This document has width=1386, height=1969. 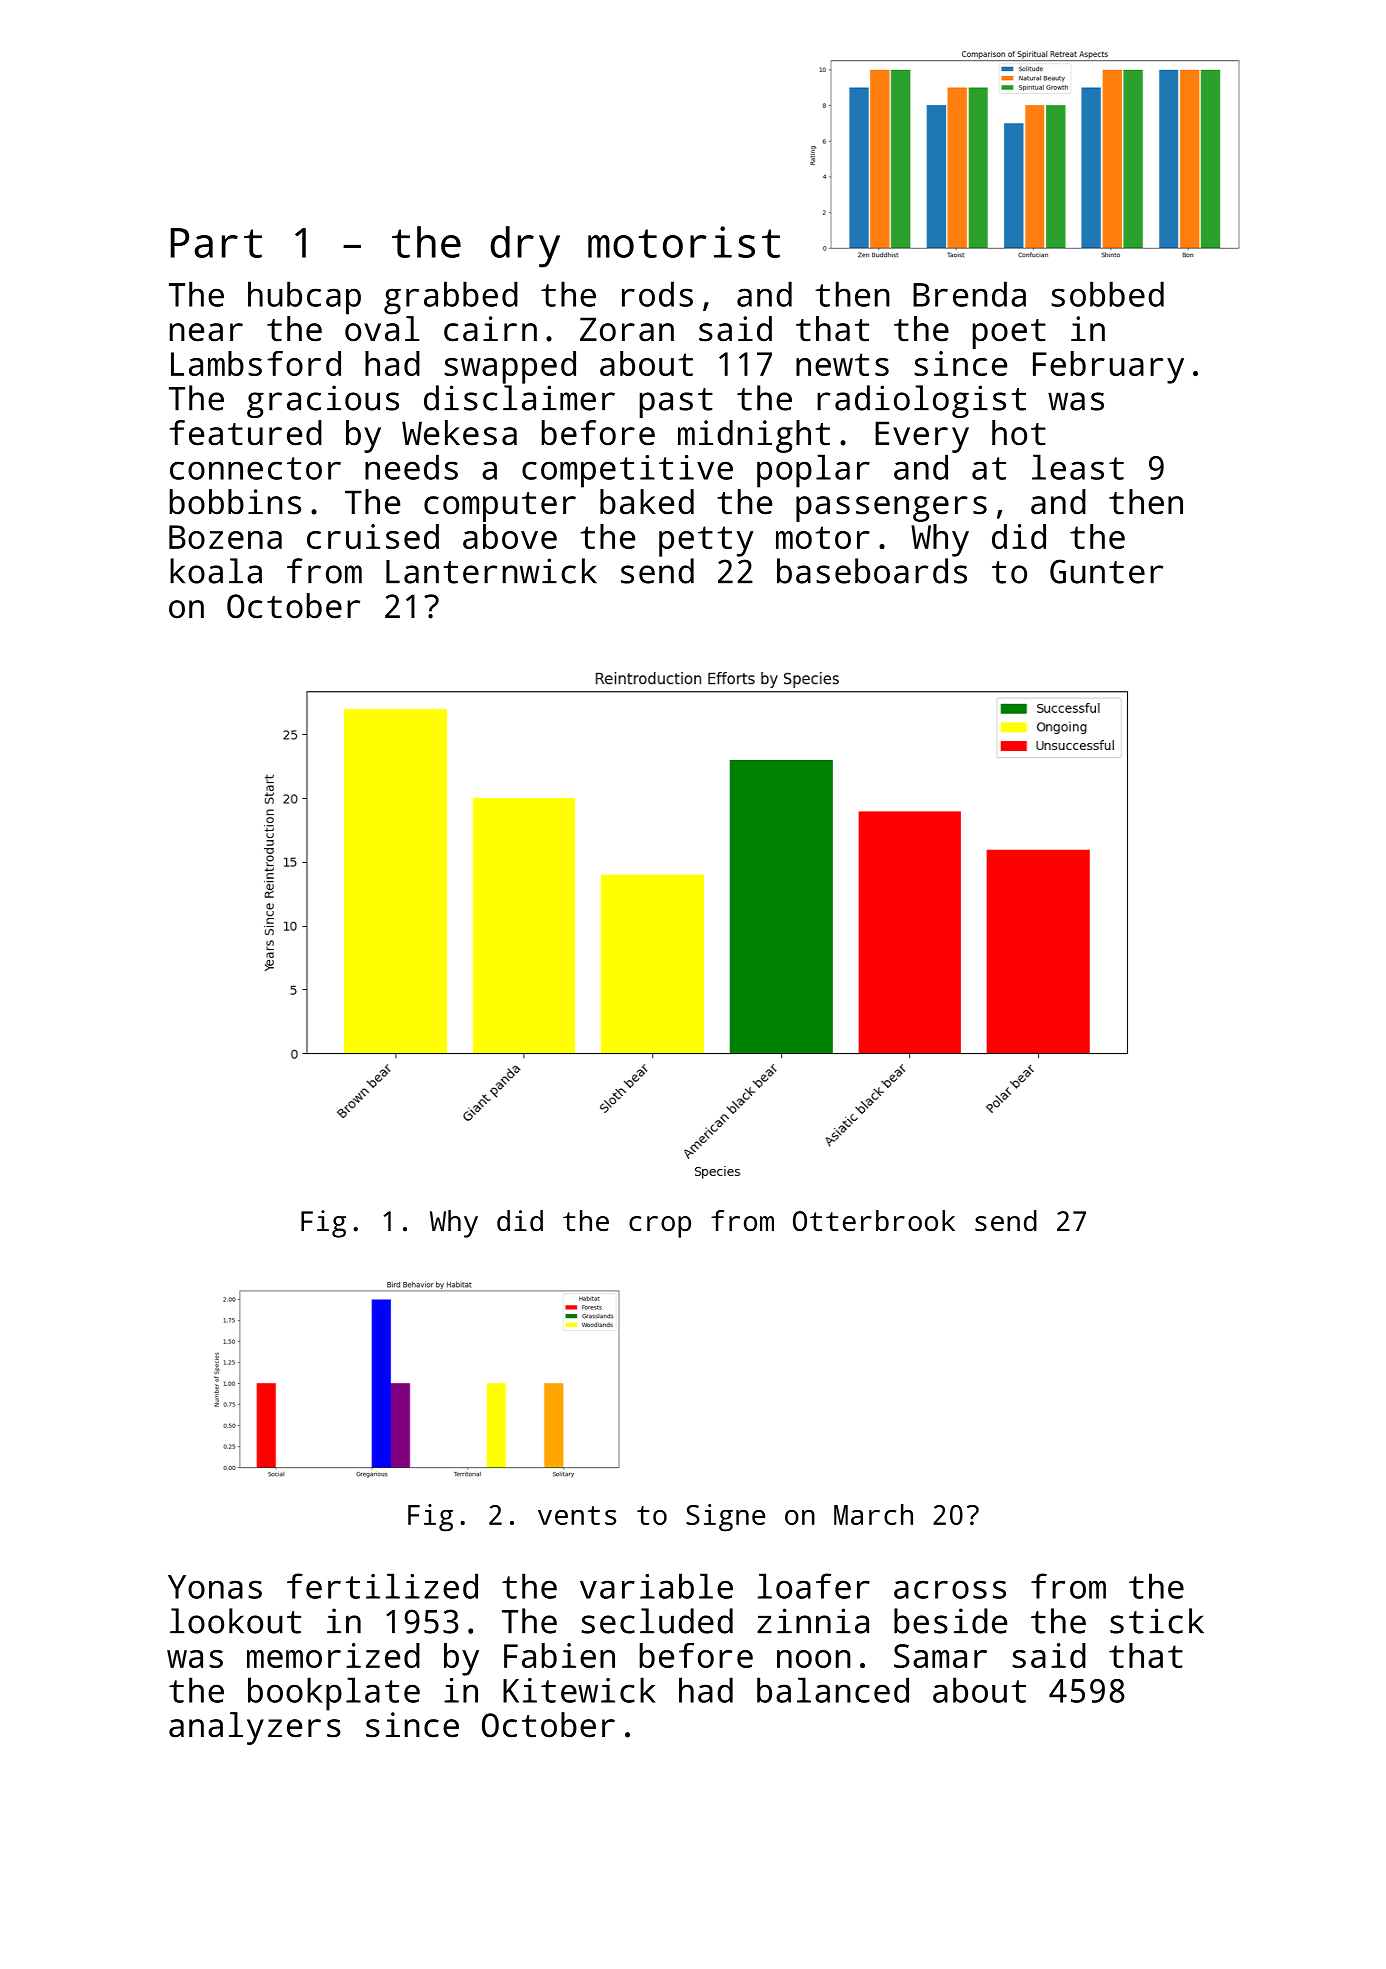 What do you see at coordinates (874, 1221) in the document?
I see `Otterbrook` at bounding box center [874, 1221].
